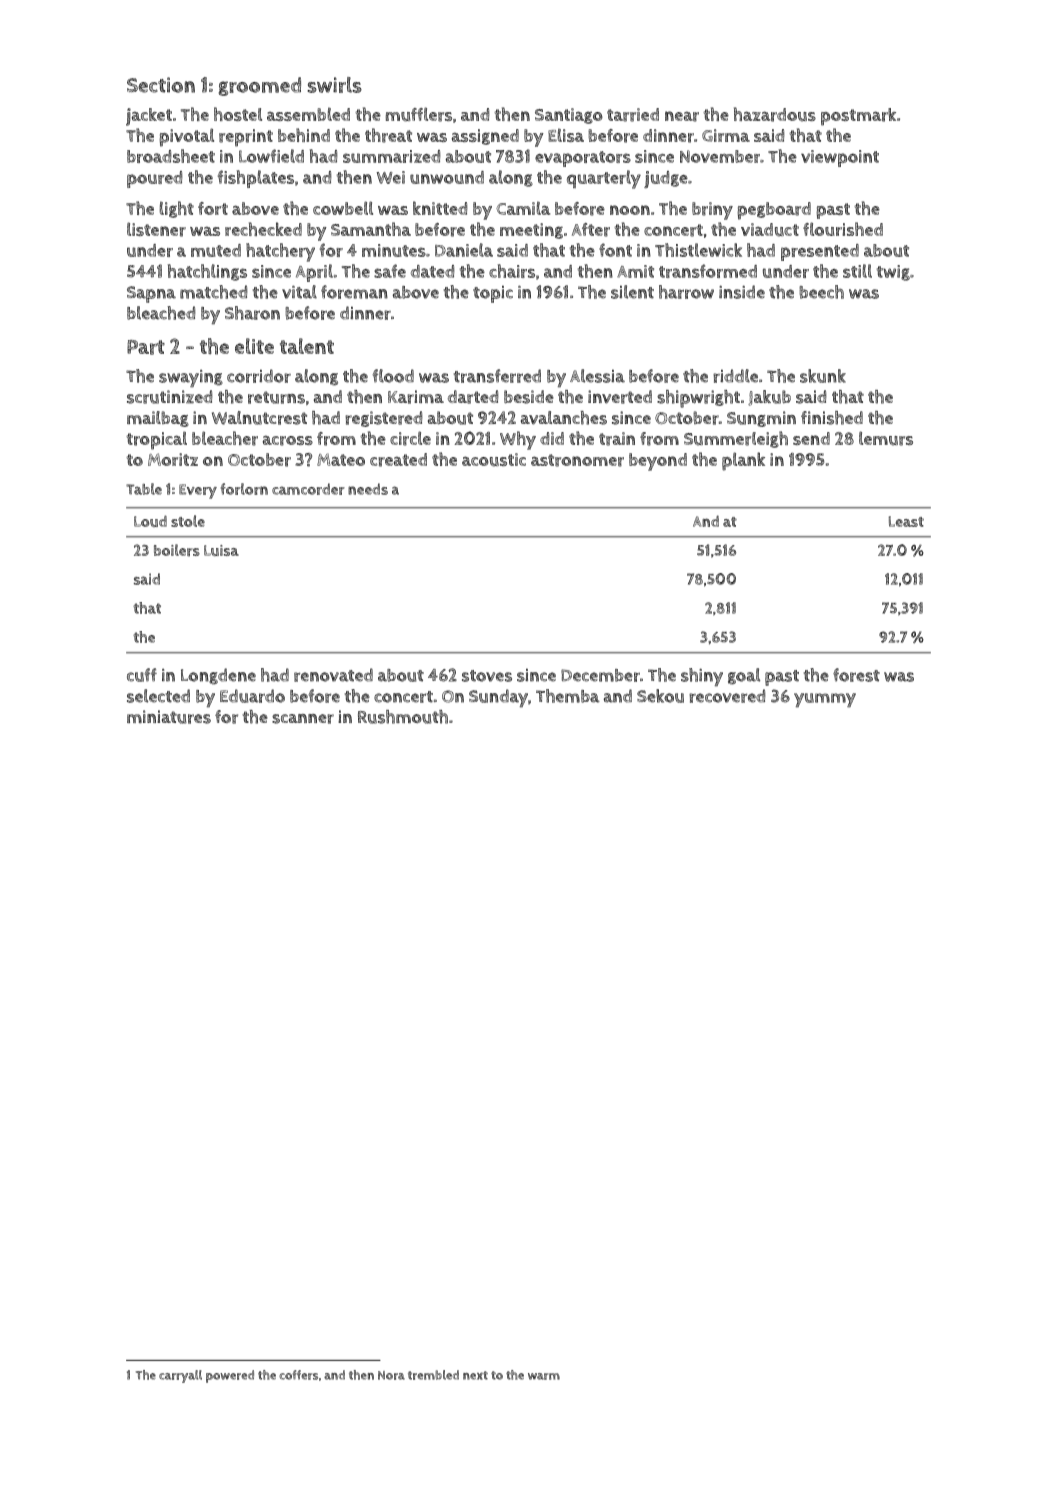 This screenshot has height=1501, width=1057. I want to click on Lowfield, so click(271, 156).
